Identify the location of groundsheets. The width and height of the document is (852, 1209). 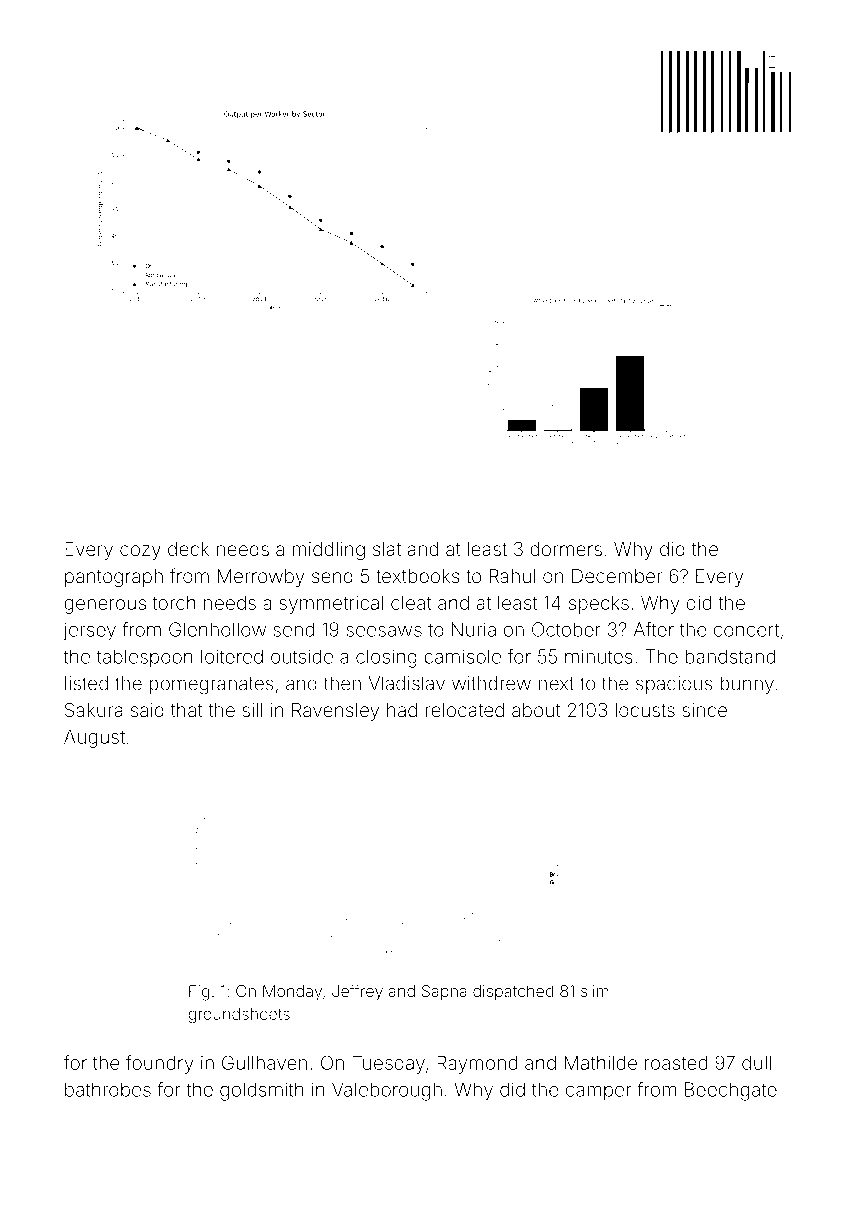
(239, 1016).
